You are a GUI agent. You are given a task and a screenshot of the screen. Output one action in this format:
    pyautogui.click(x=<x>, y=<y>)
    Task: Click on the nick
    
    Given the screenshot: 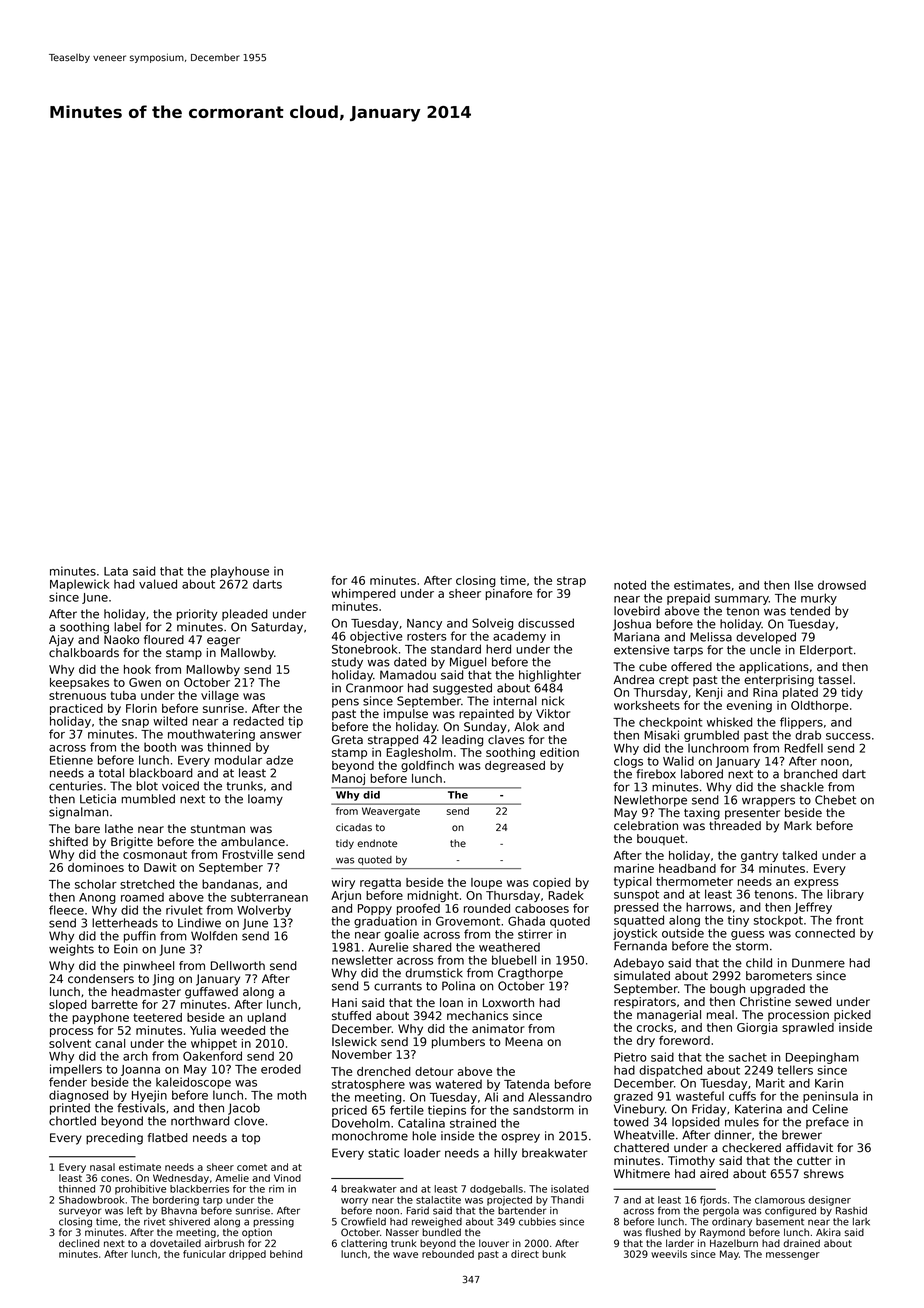 What is the action you would take?
    pyautogui.click(x=553, y=701)
